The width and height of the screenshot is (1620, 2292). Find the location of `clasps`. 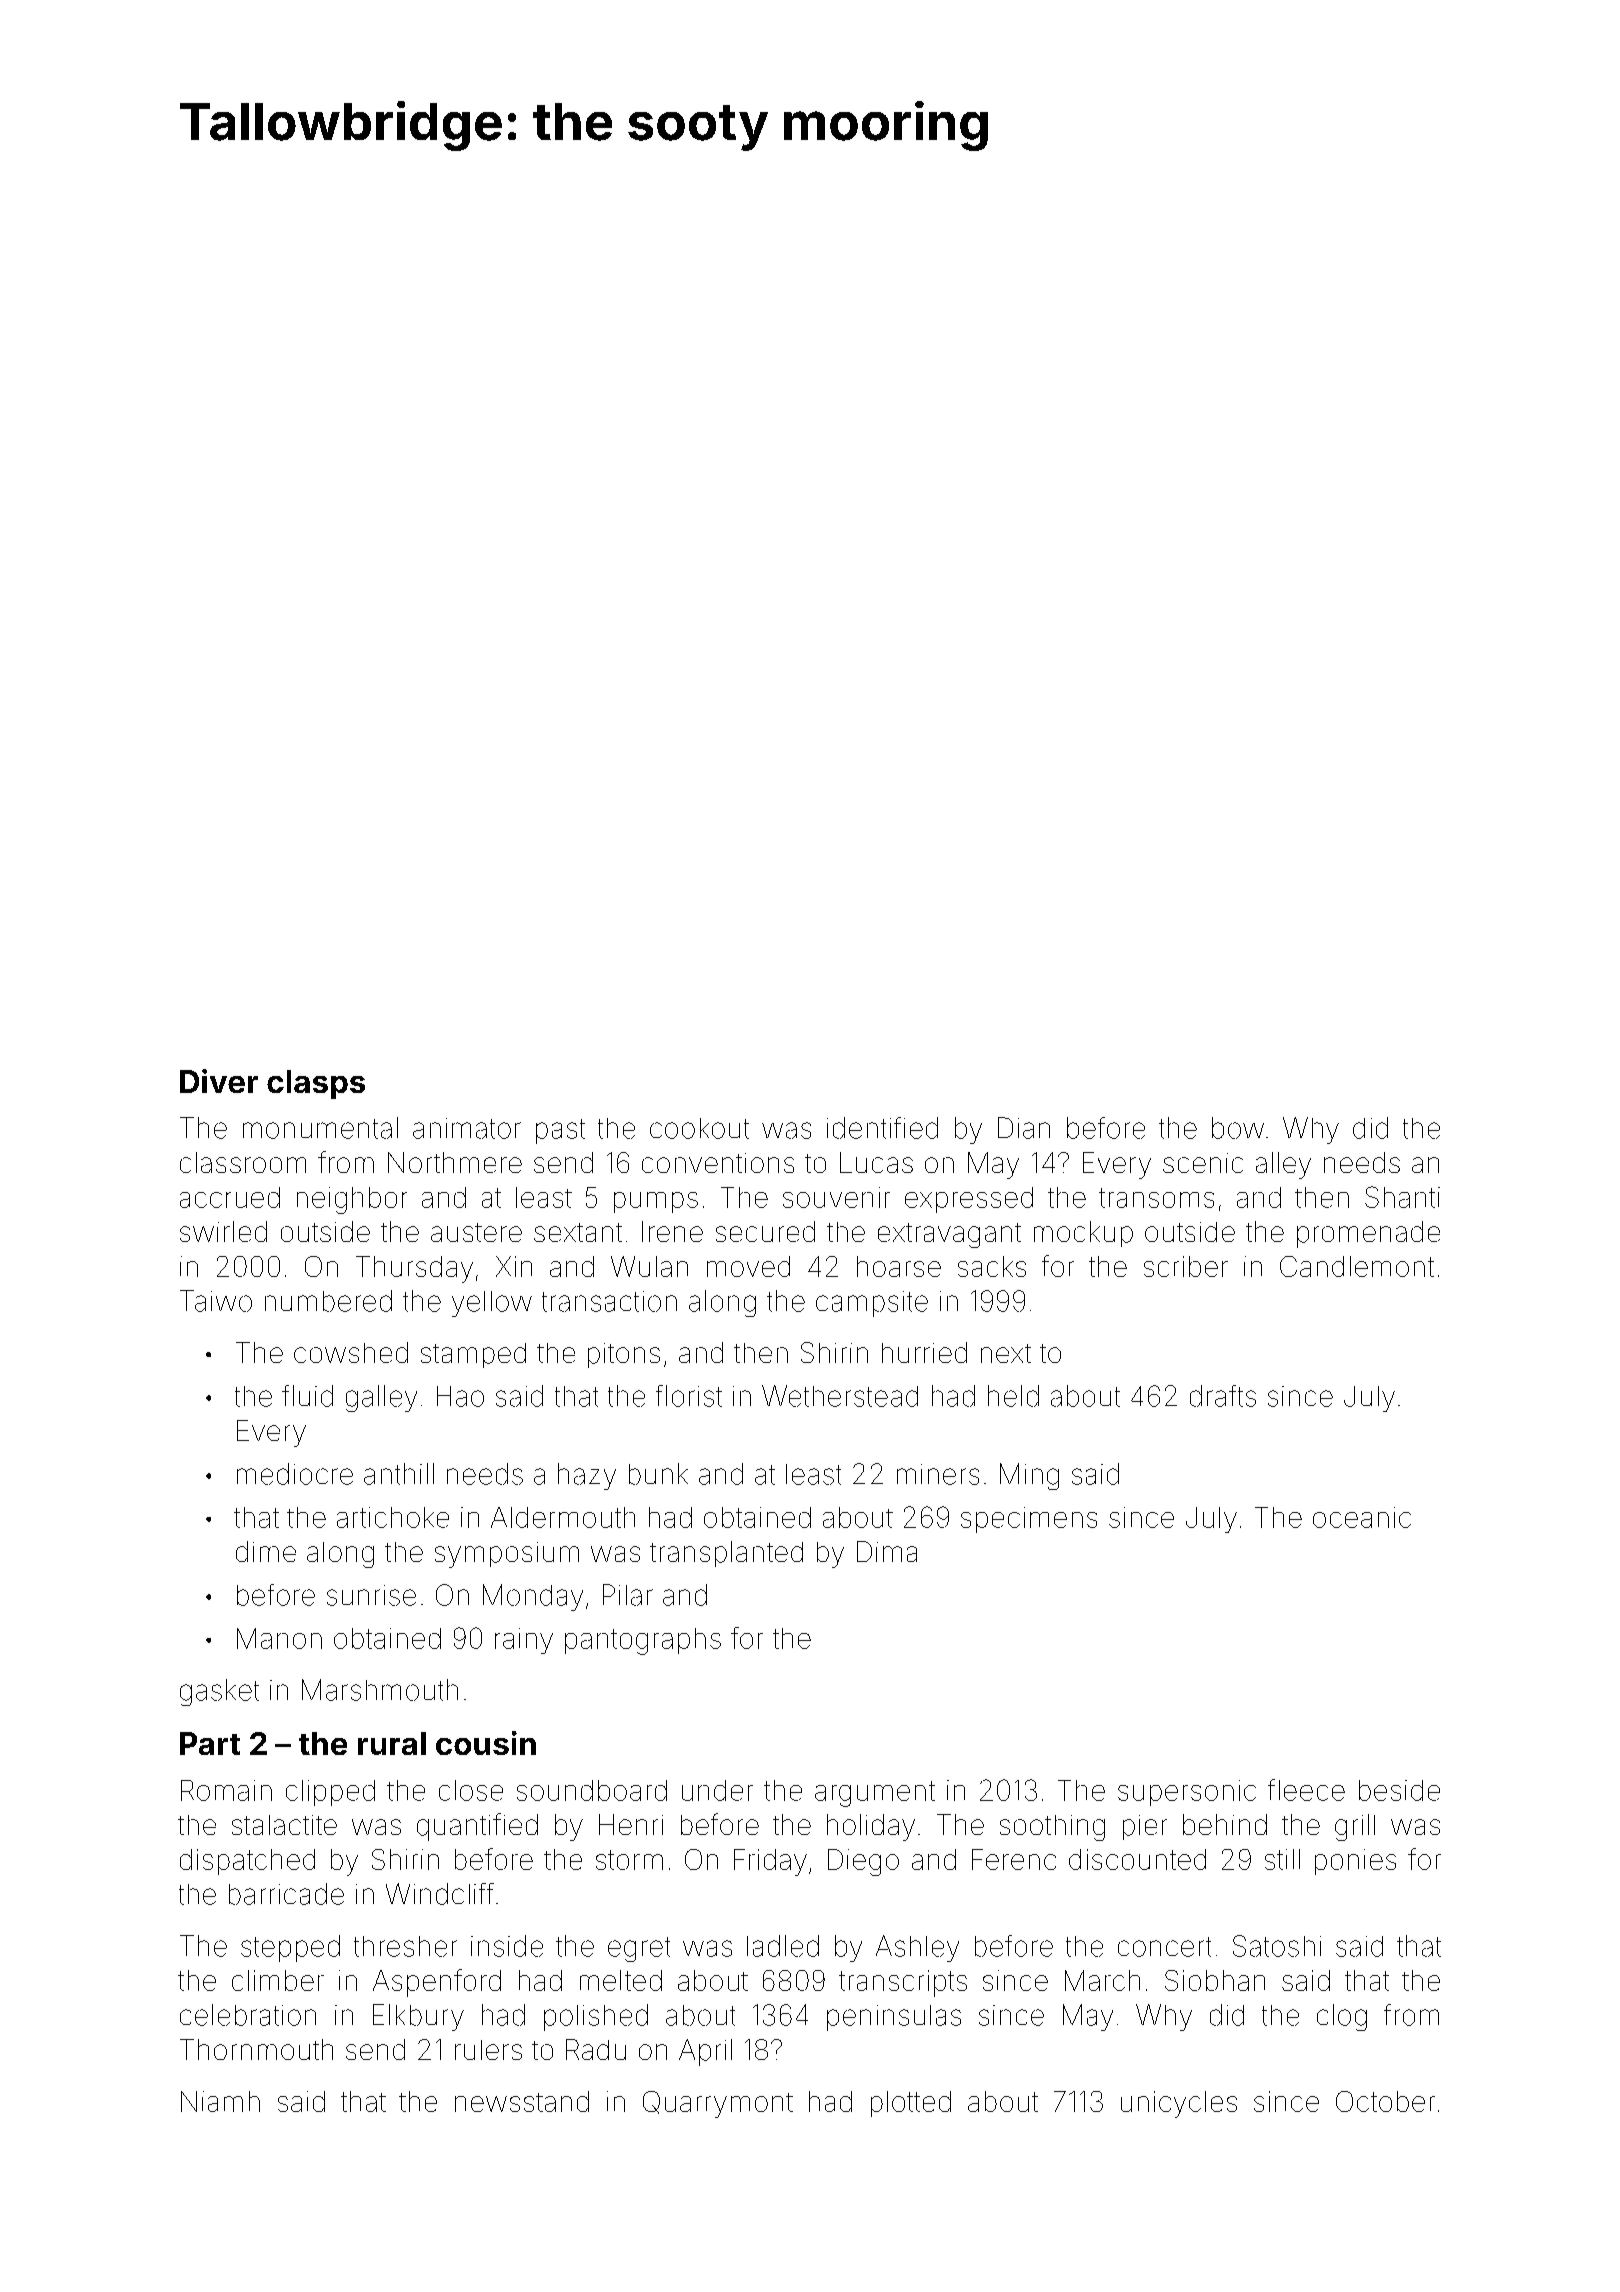

clasps is located at coordinates (316, 1084).
